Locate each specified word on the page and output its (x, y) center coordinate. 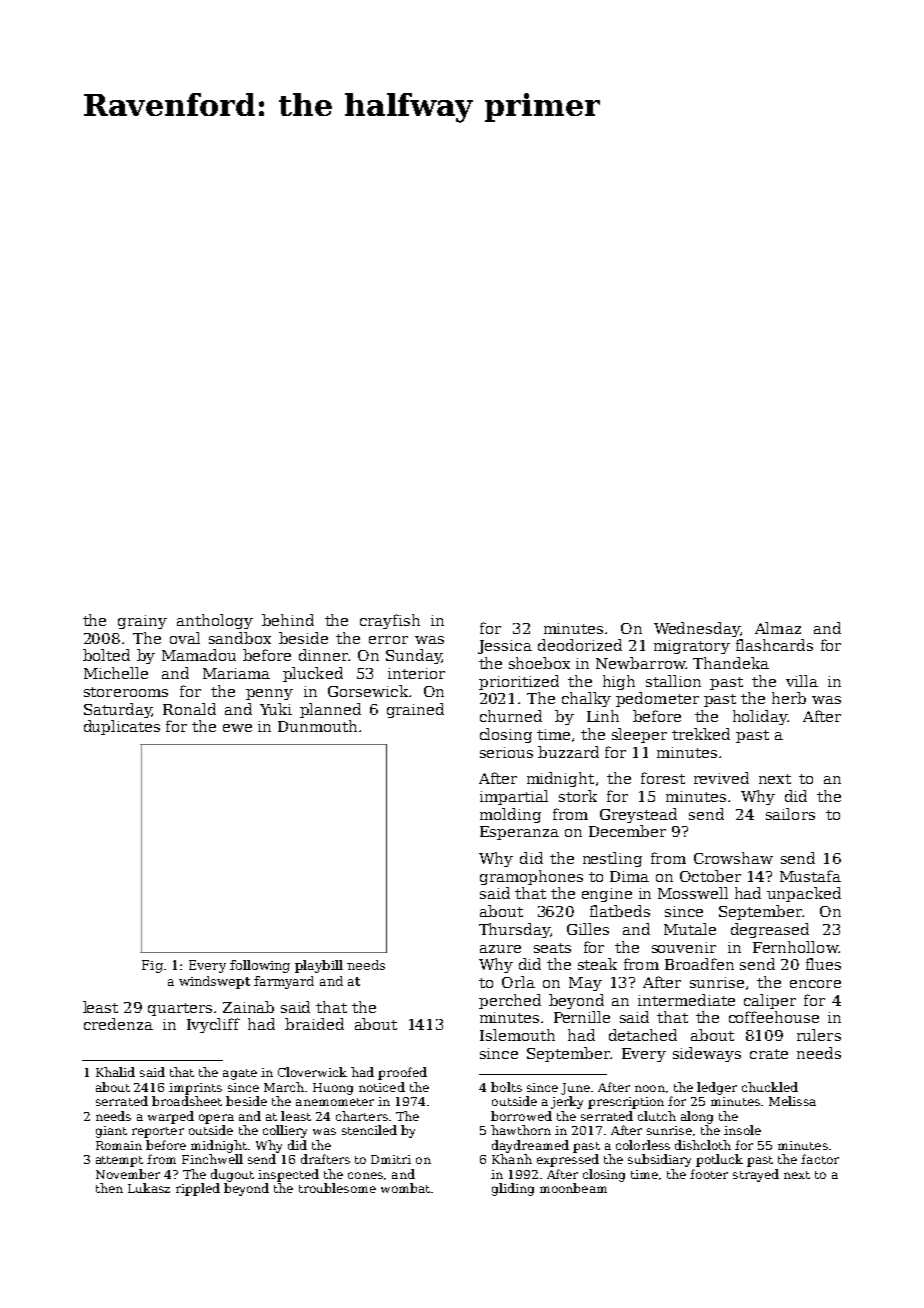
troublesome (337, 1188)
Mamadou (199, 655)
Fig (152, 966)
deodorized (580, 645)
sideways (707, 1054)
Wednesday (697, 629)
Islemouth (517, 1035)
